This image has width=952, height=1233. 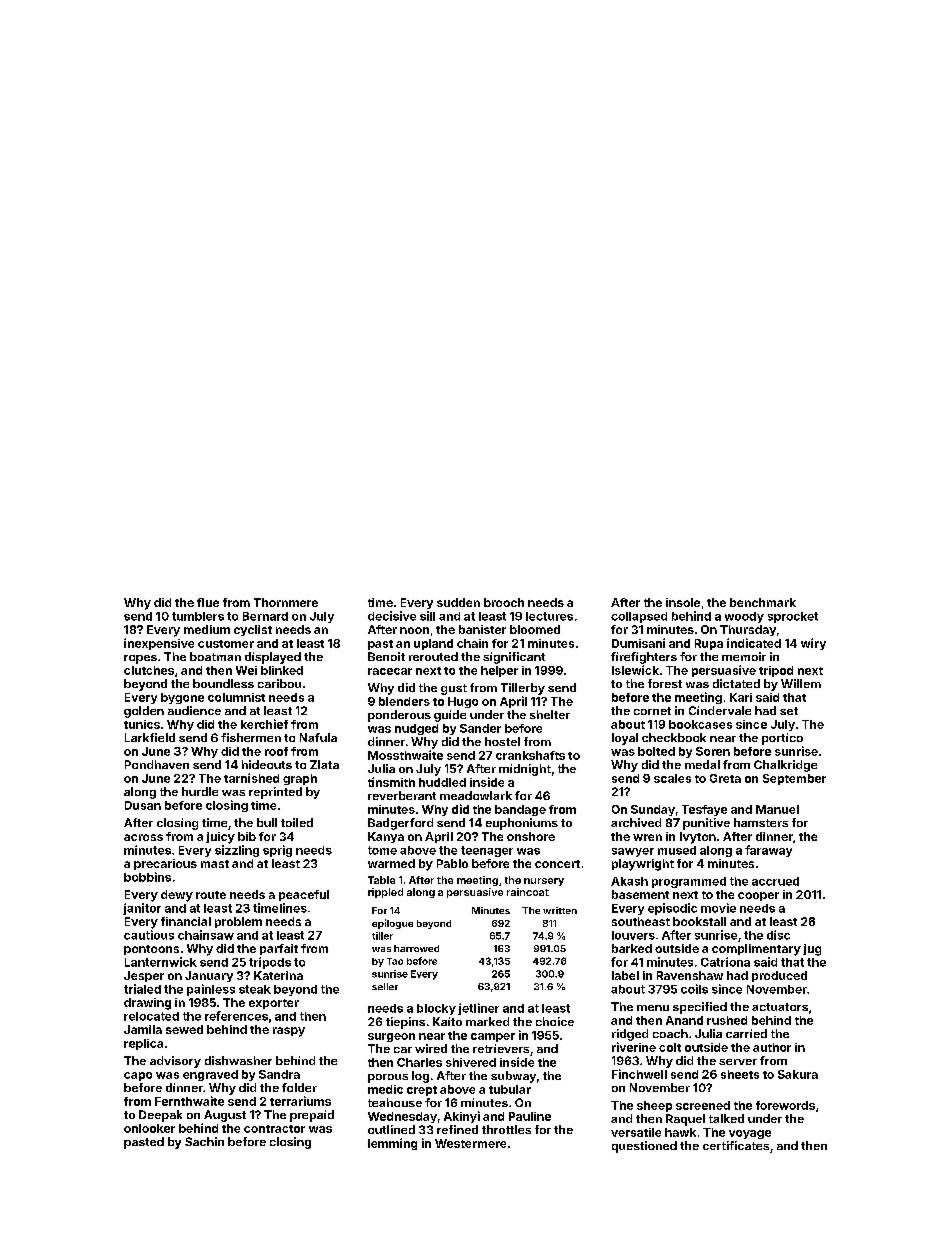 I want to click on January, so click(x=209, y=976).
